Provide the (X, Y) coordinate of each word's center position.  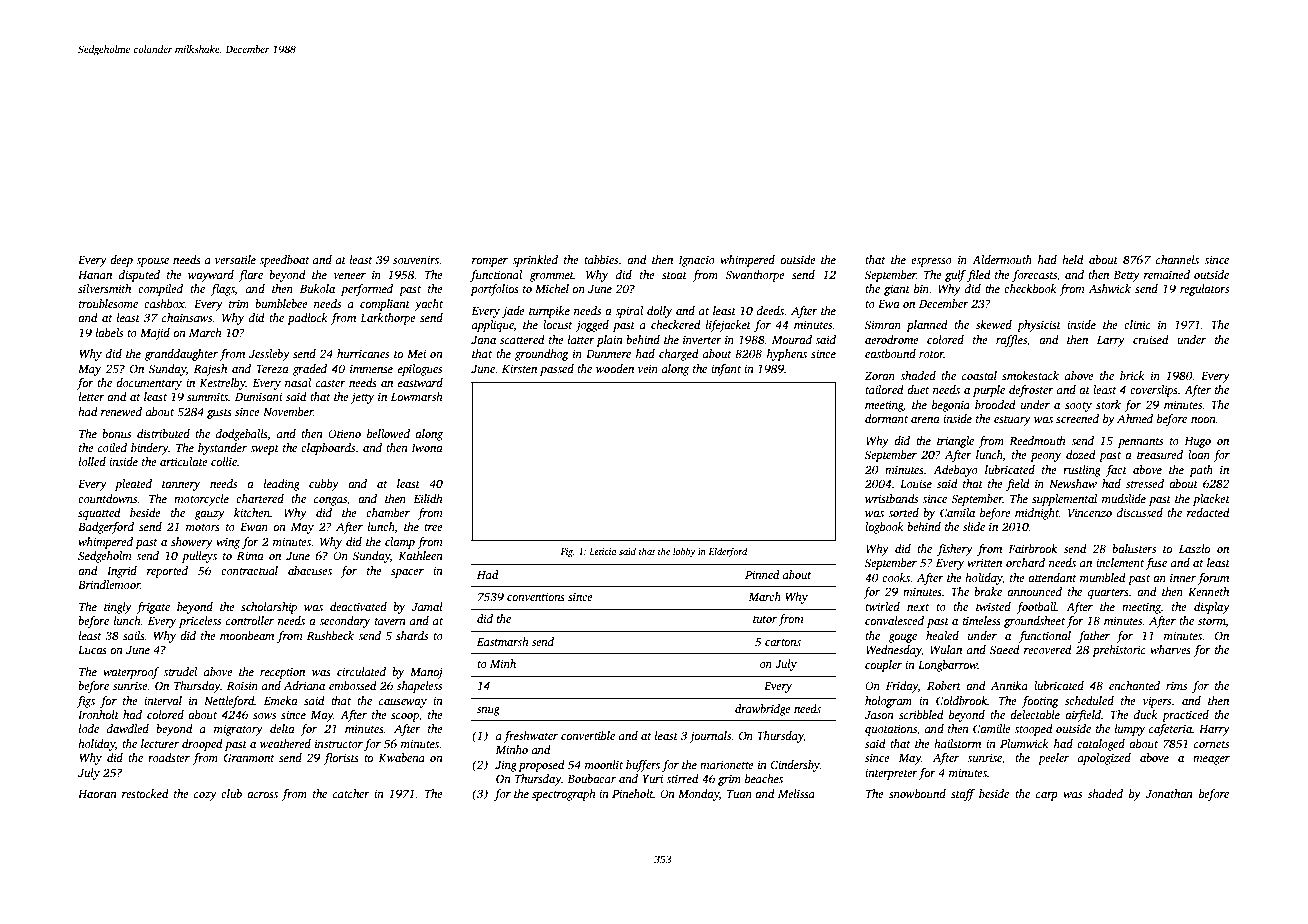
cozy (205, 796)
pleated (133, 485)
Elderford (728, 552)
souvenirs (416, 259)
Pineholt (633, 793)
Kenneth (1208, 591)
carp (1047, 796)
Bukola (317, 288)
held (1073, 259)
